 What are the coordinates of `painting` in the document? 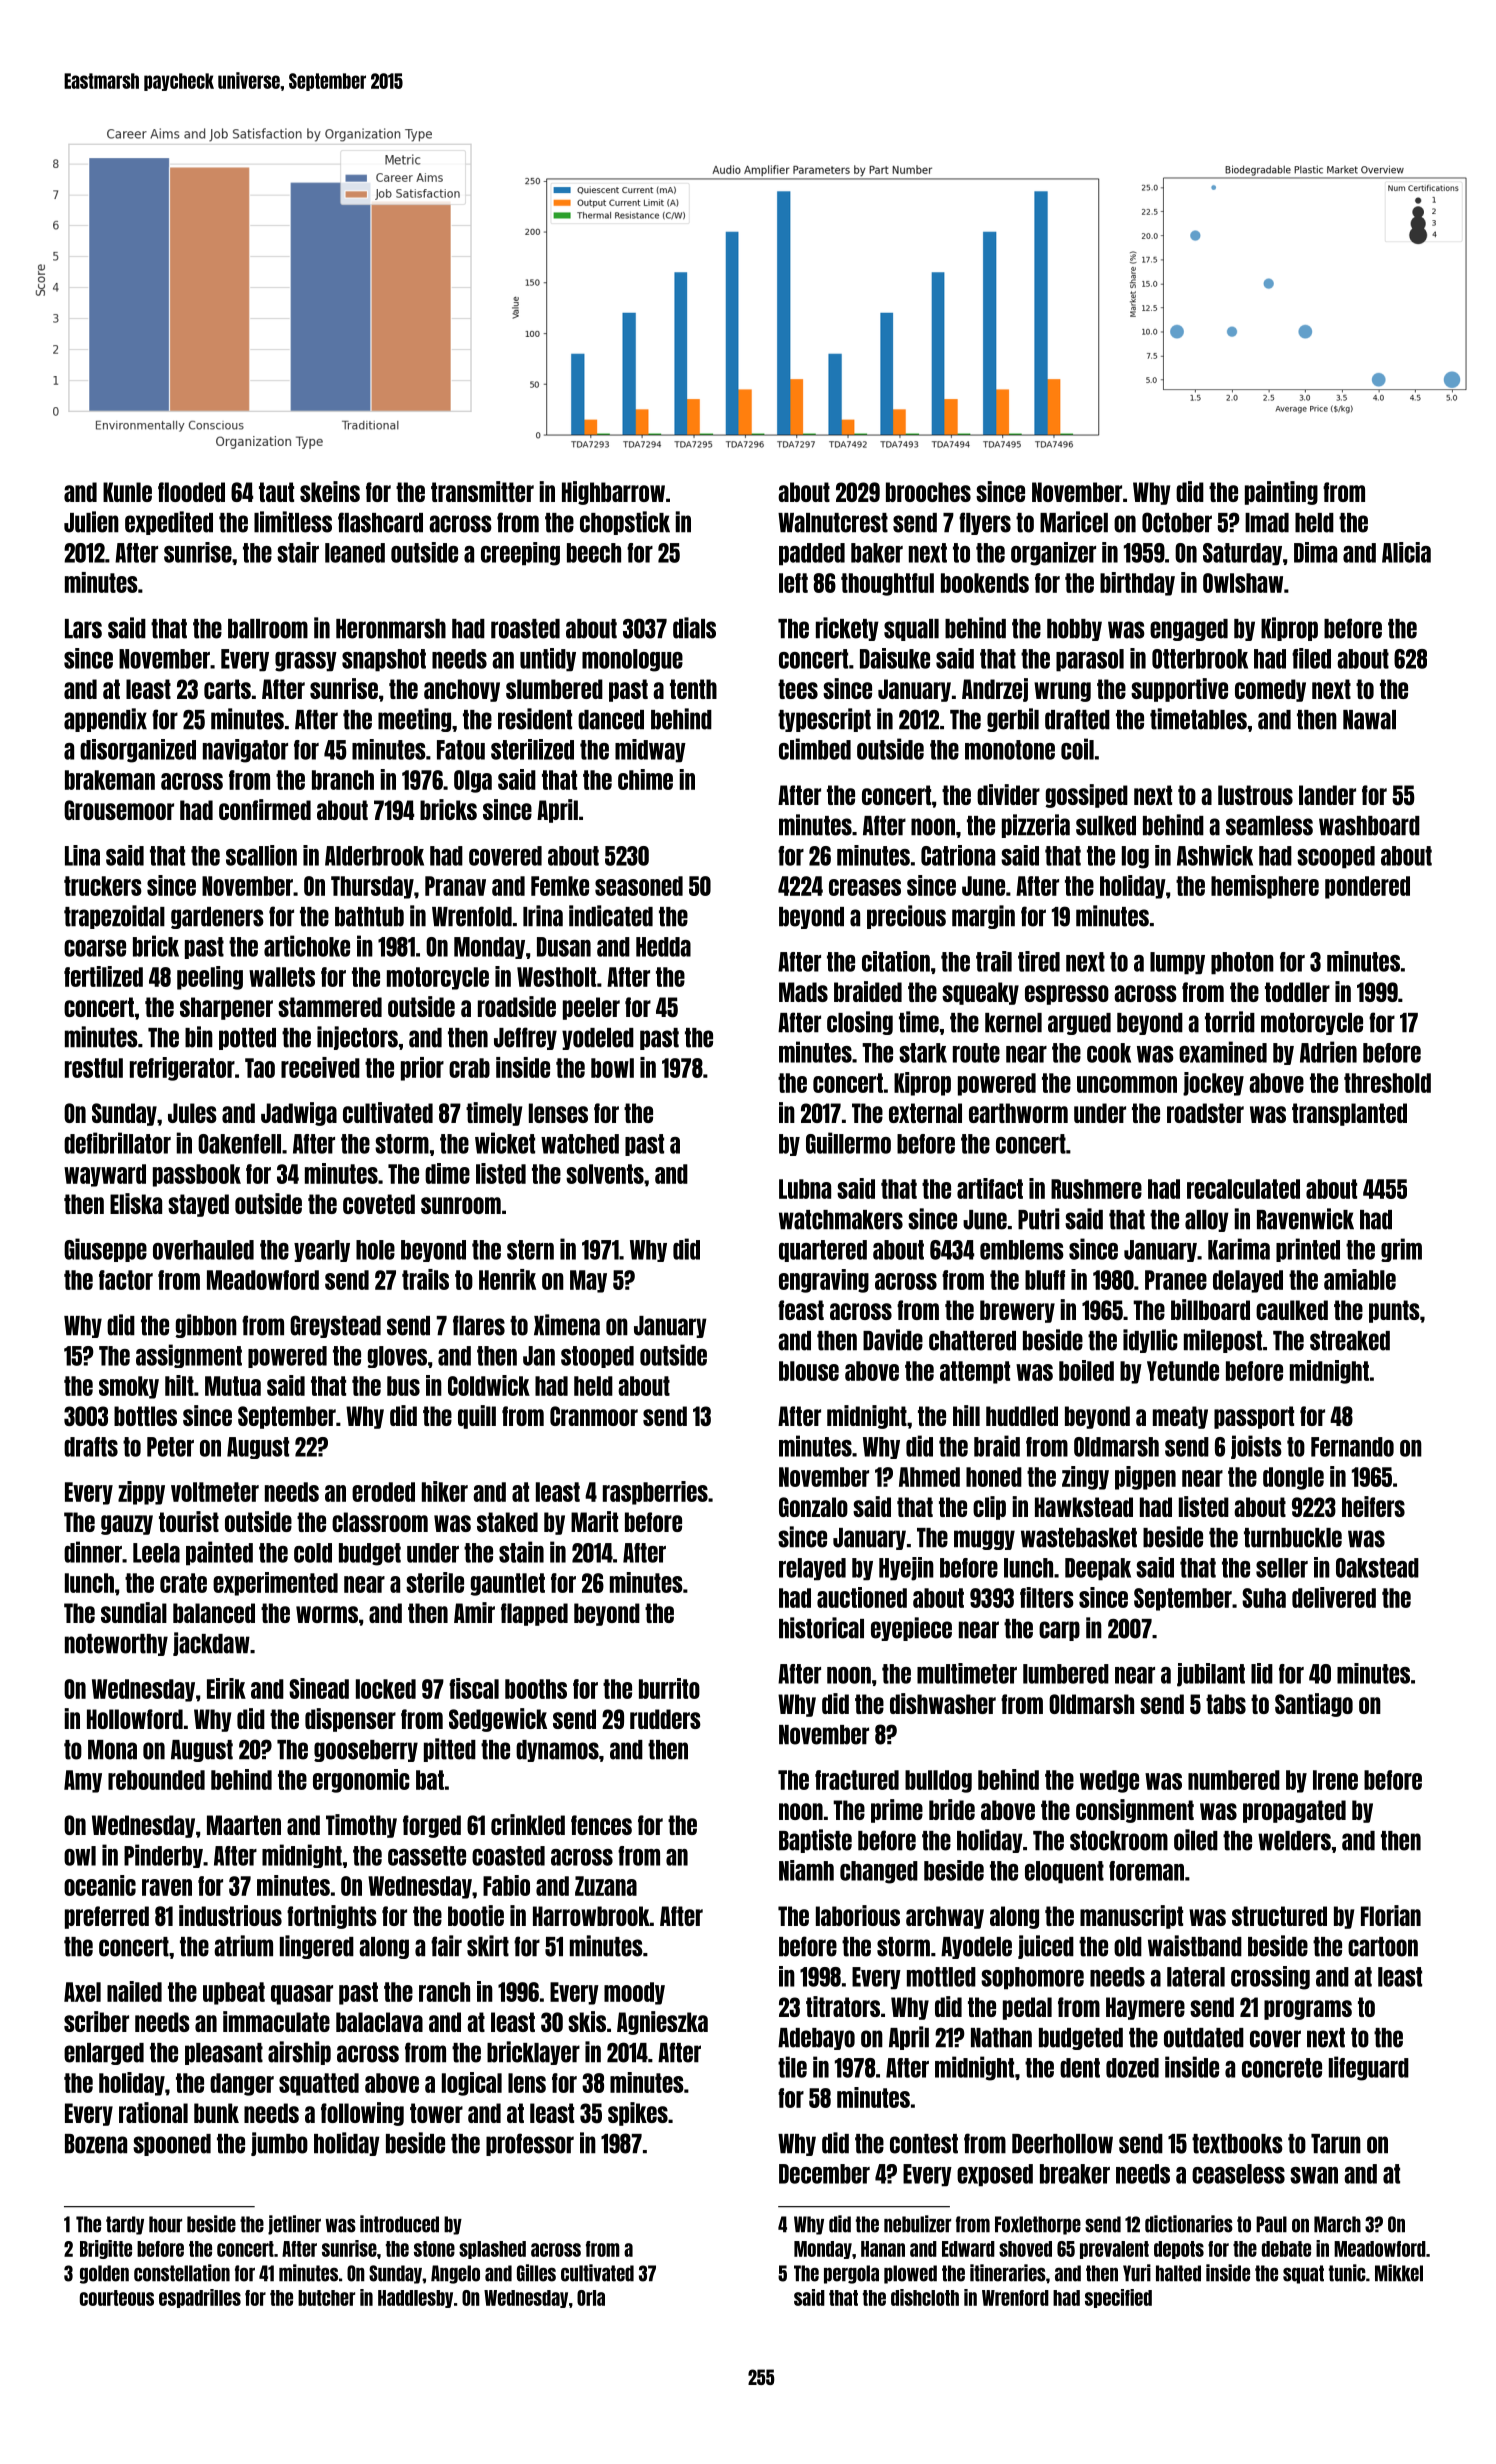 It's located at (1281, 493).
